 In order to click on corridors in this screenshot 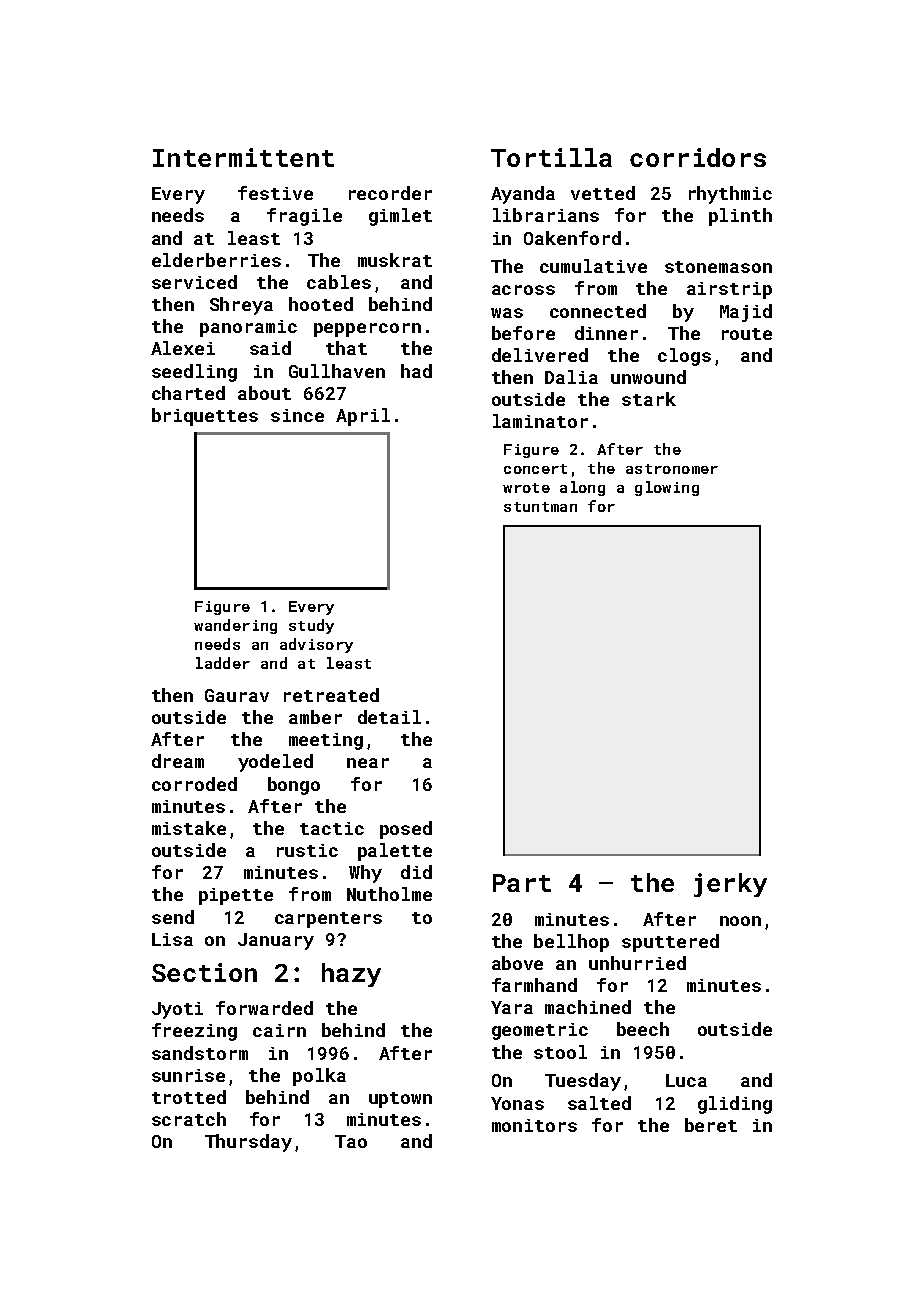, I will do `click(698, 157)`.
